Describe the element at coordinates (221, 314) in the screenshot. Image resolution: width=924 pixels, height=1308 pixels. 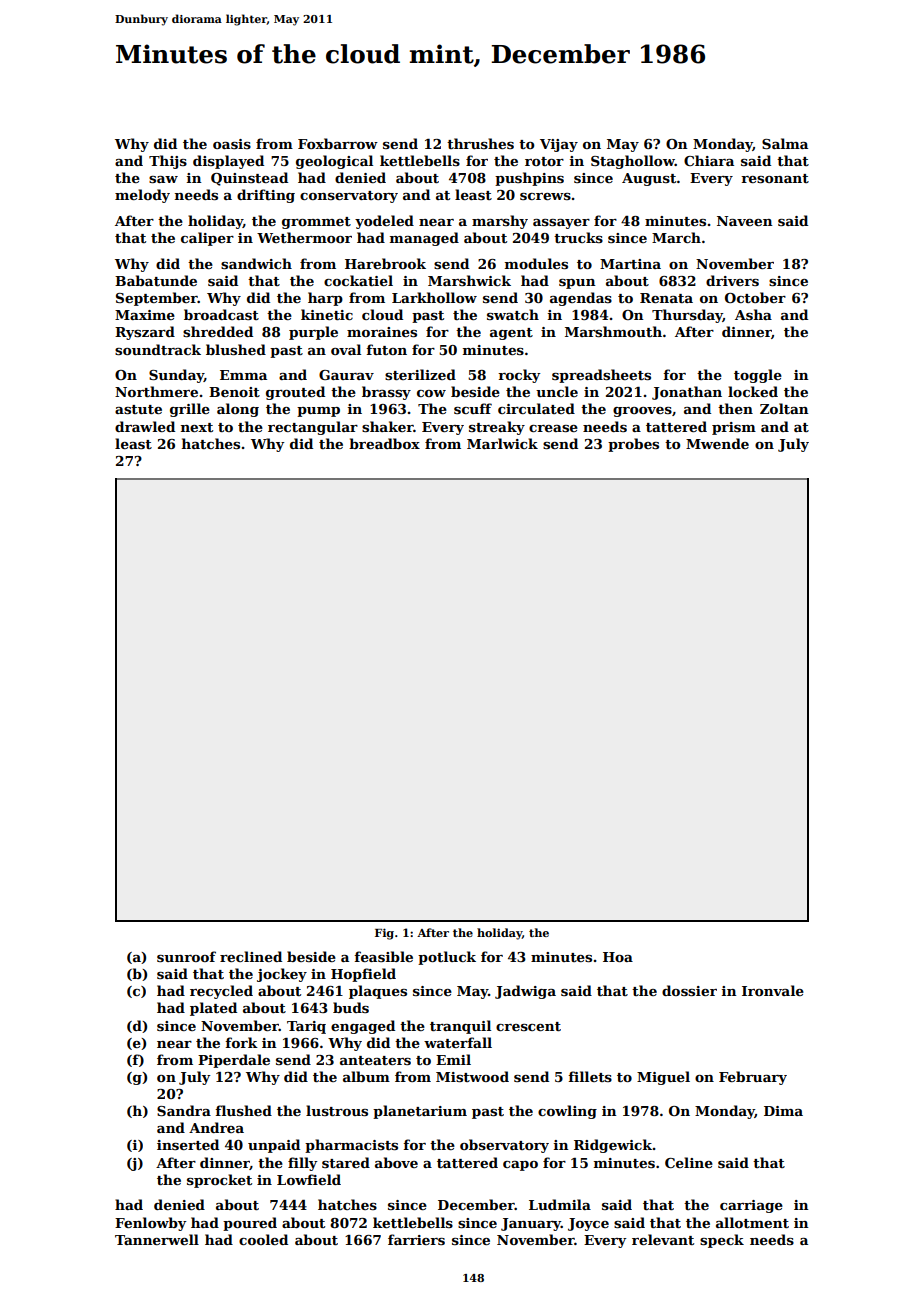
I see `broadcast` at that location.
